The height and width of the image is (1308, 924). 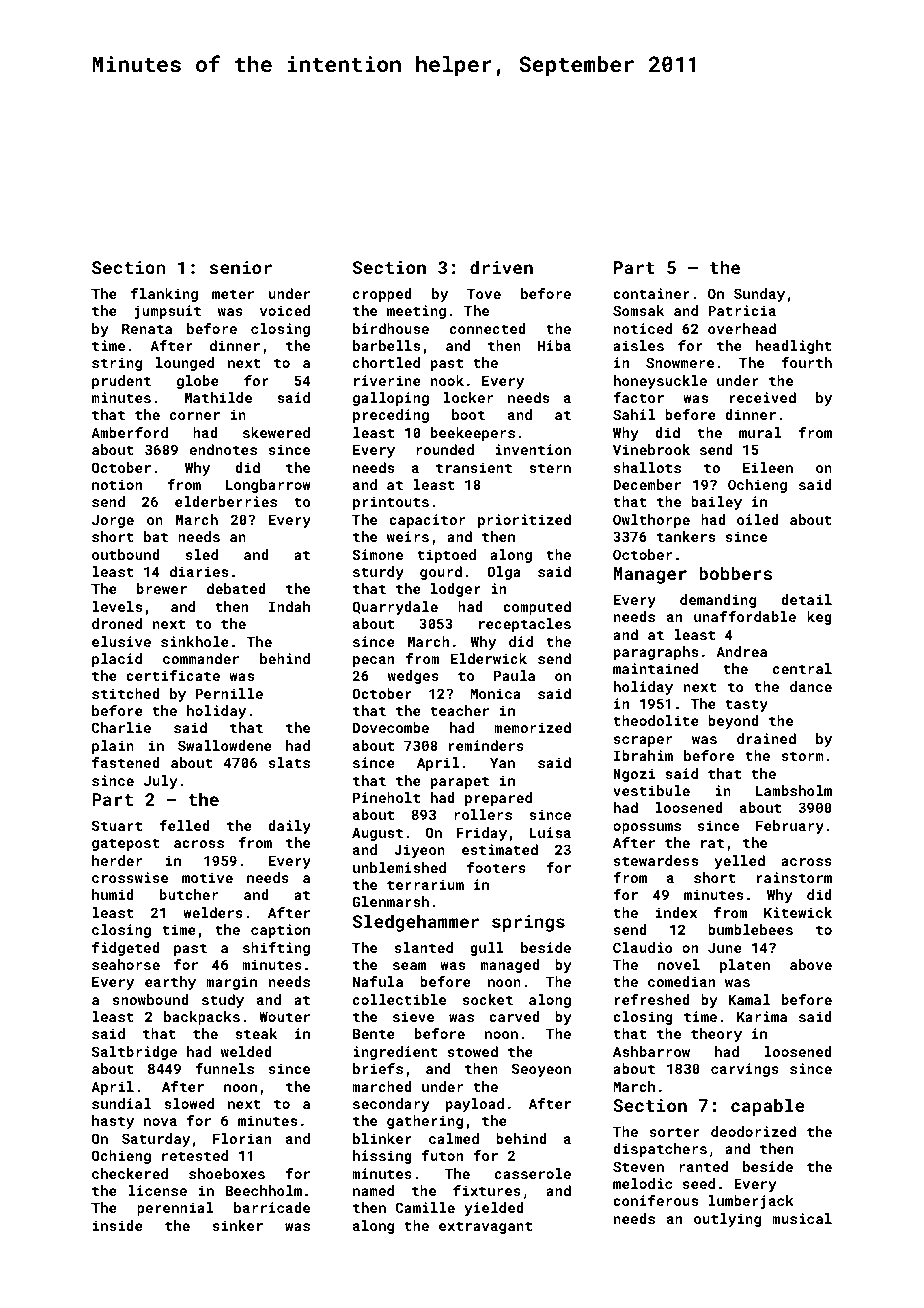 I want to click on paragraphs, so click(x=656, y=653).
